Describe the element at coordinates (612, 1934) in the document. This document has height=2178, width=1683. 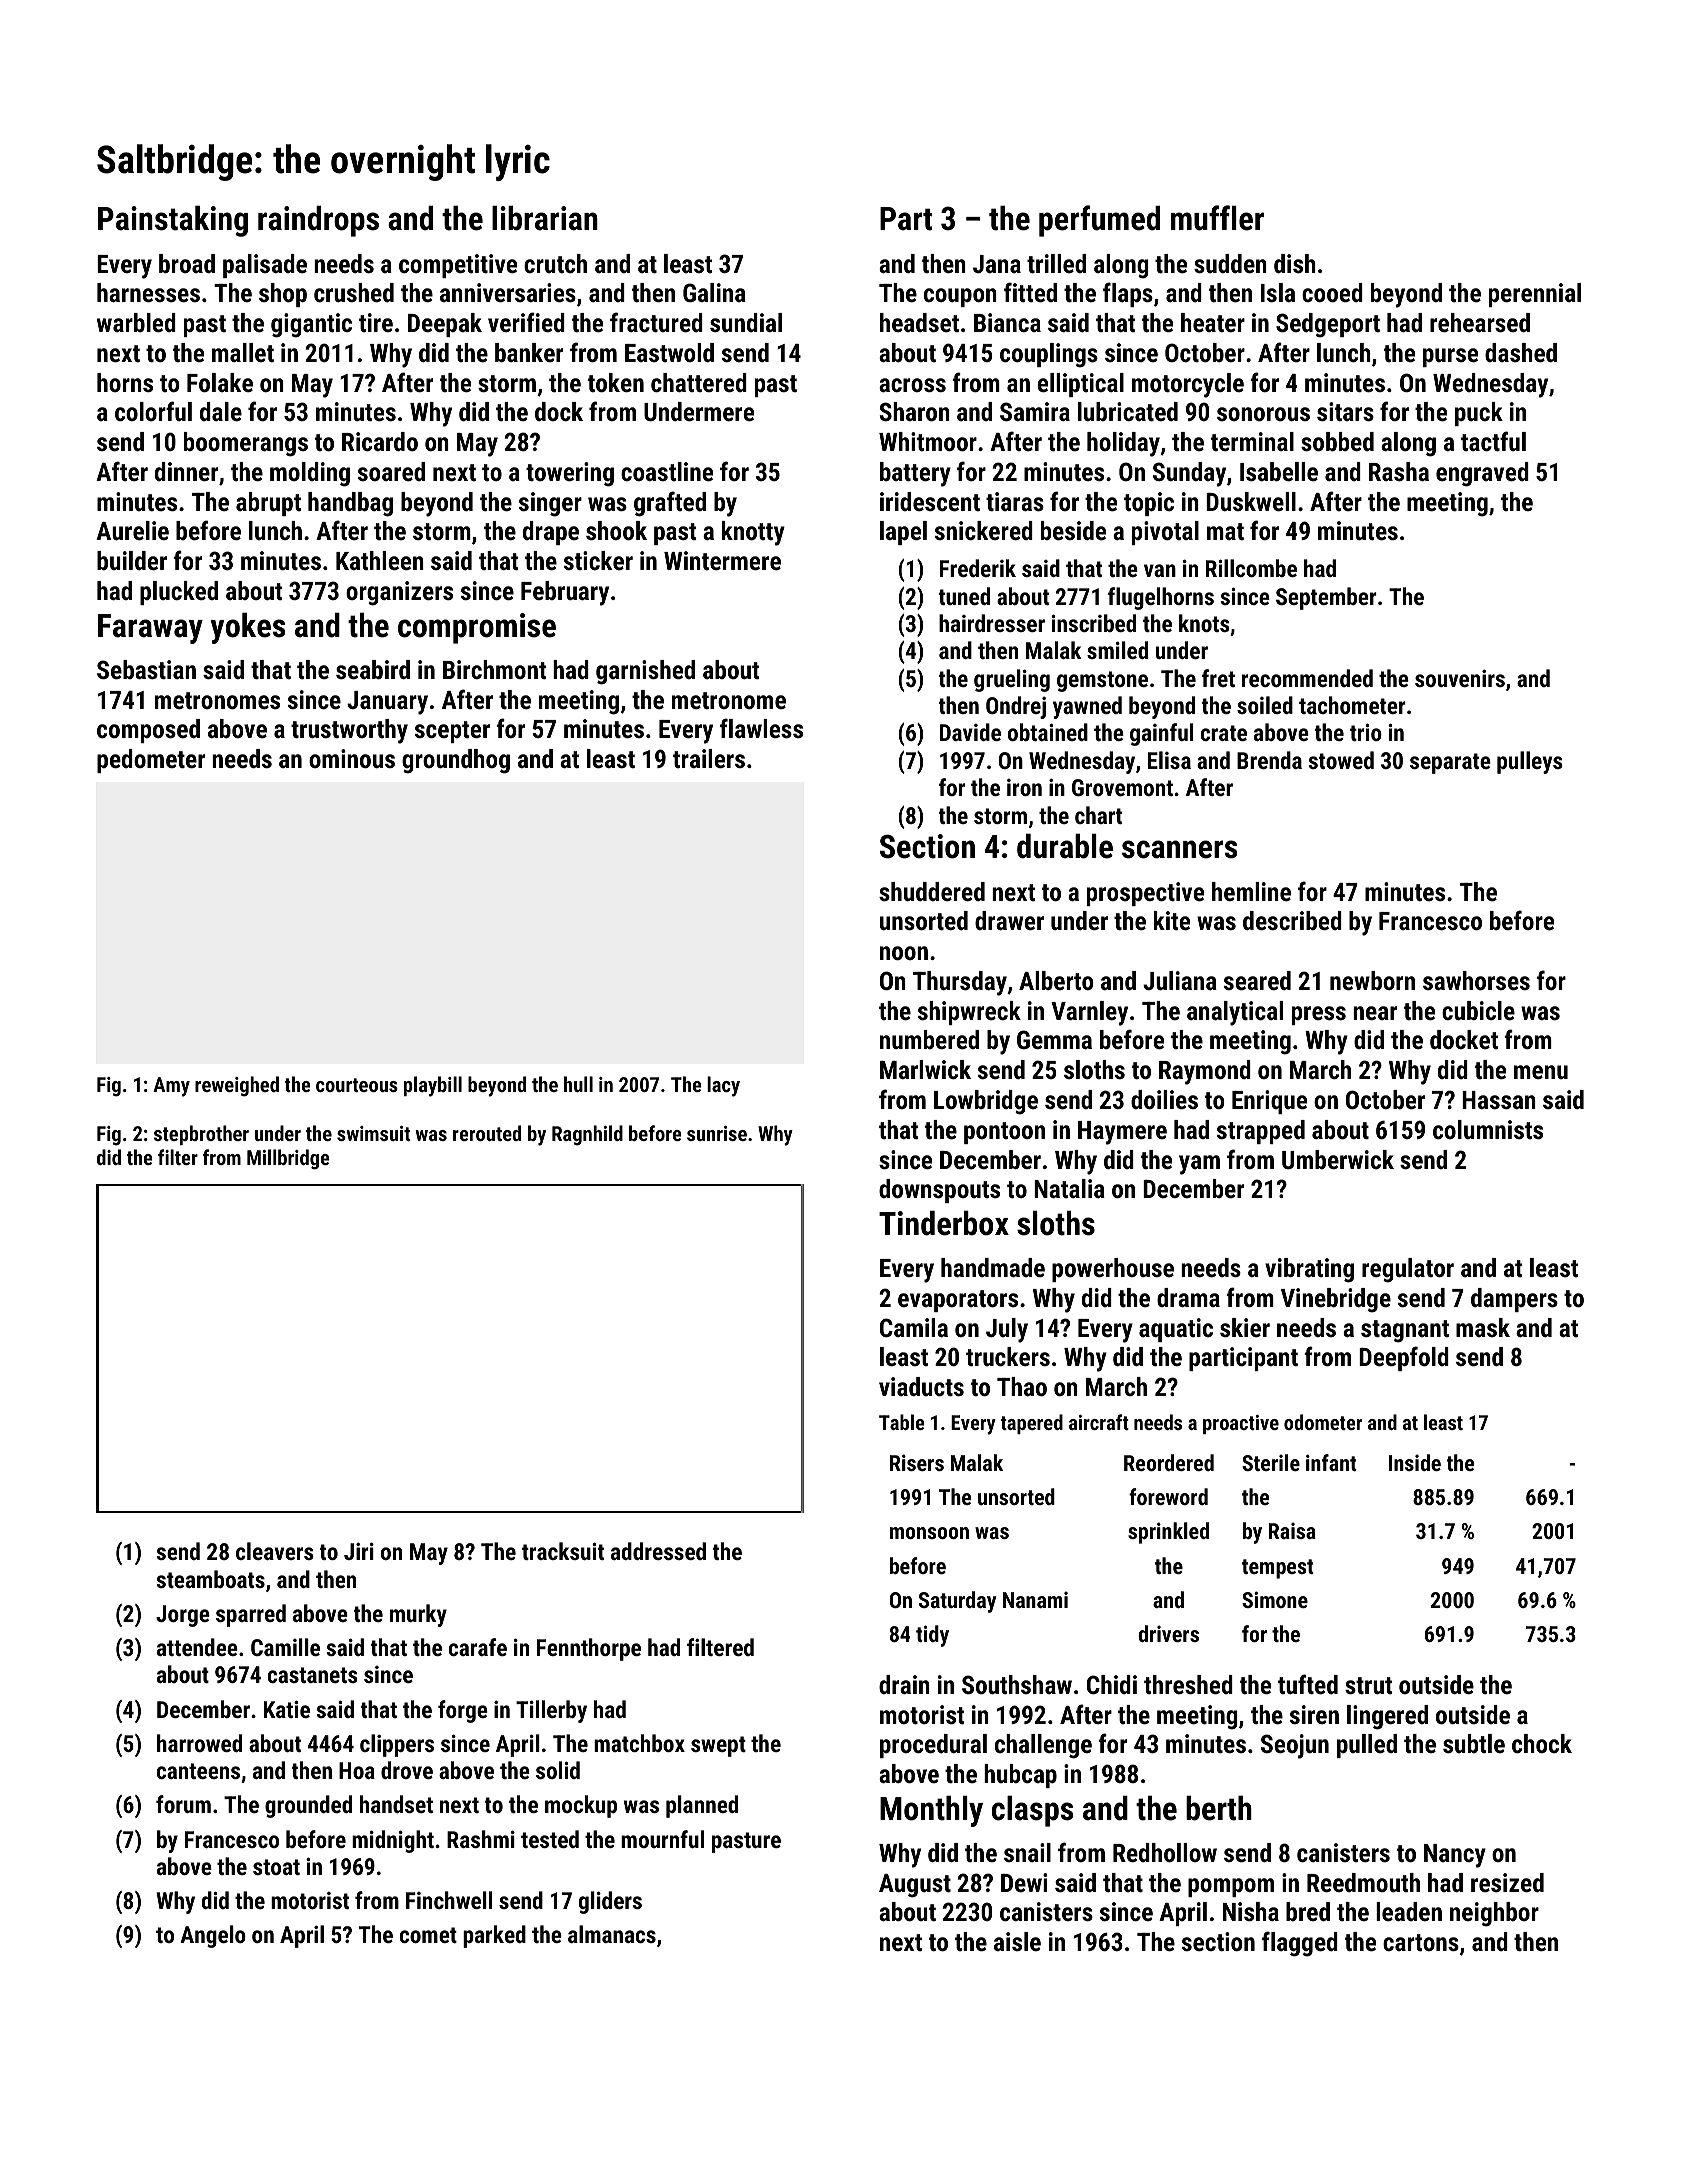
I see `almanacs` at that location.
